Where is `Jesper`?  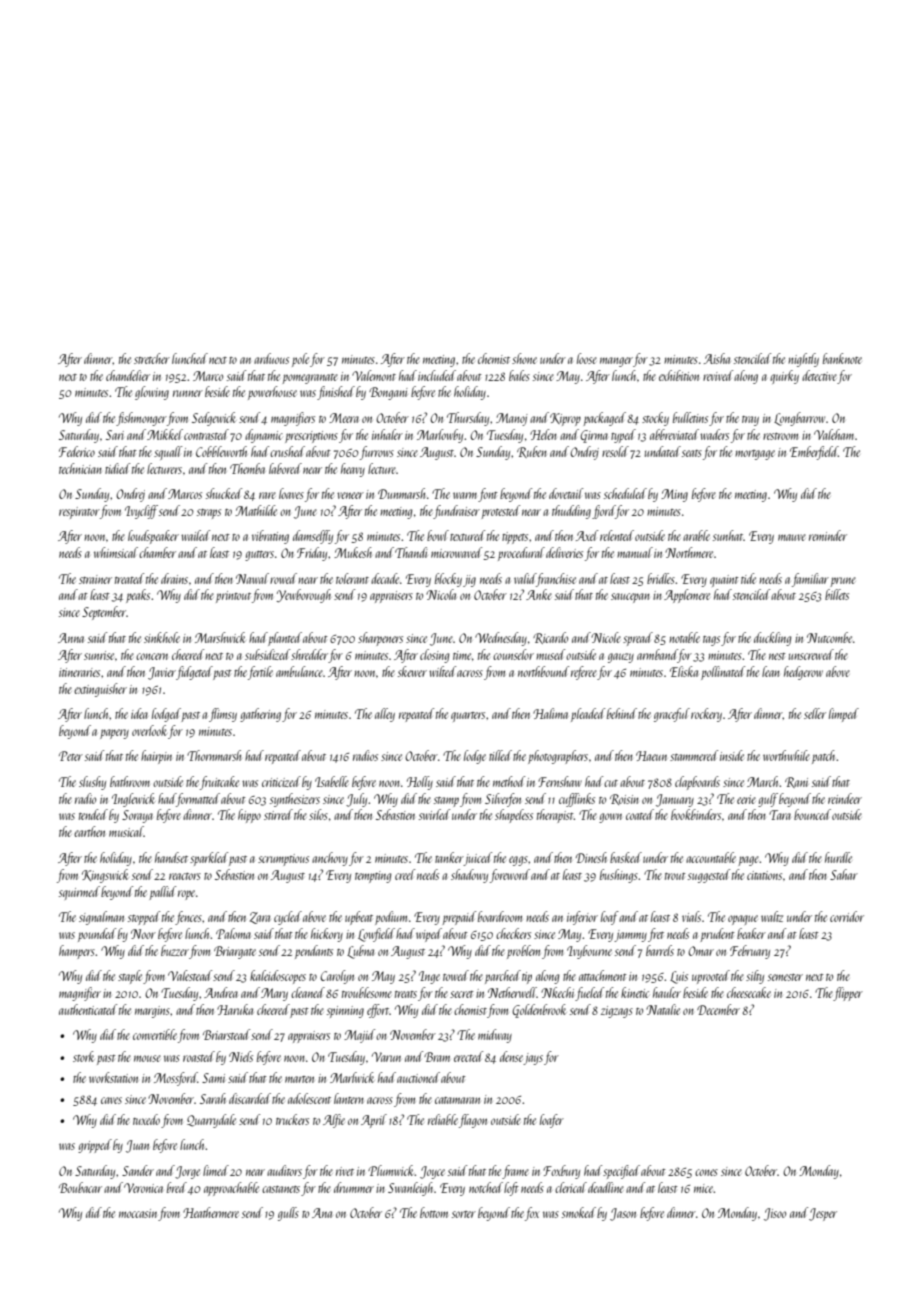 Jesper is located at coordinates (823, 1214).
